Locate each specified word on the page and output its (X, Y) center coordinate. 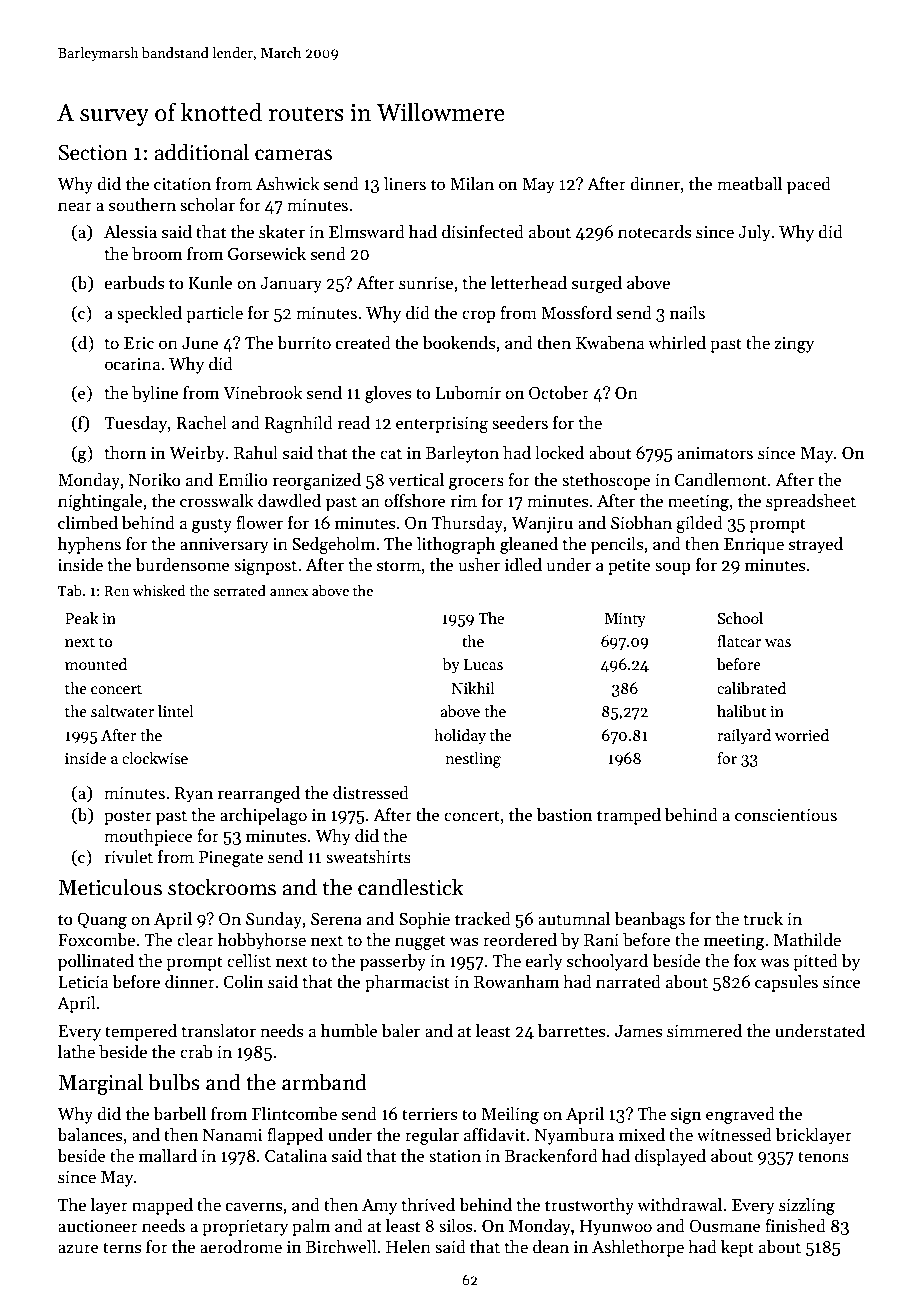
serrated (240, 590)
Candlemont (721, 480)
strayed (816, 545)
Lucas (483, 664)
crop (478, 316)
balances (89, 1135)
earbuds (134, 283)
